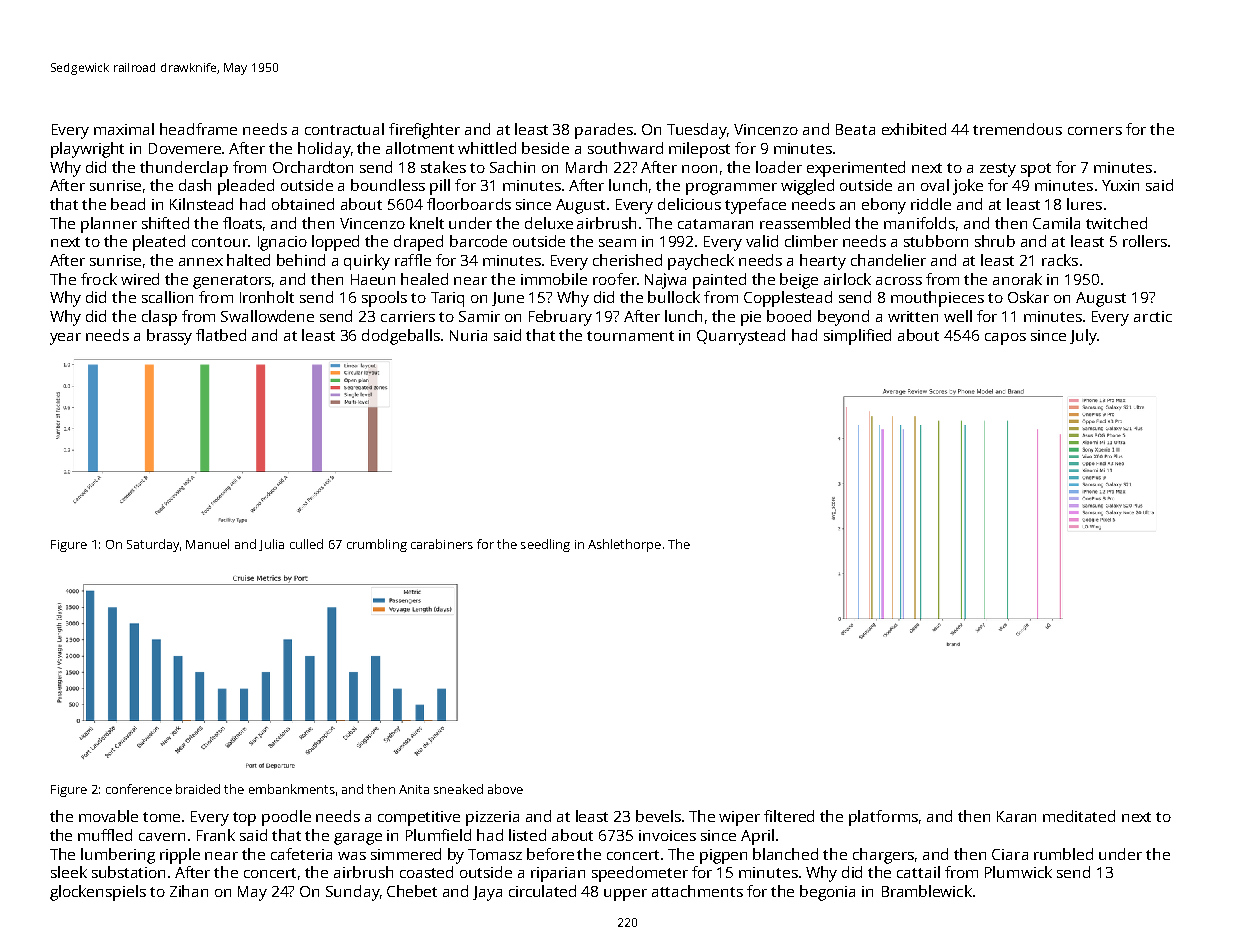 Image resolution: width=1233 pixels, height=952 pixels. Describe the element at coordinates (443, 167) in the screenshot. I see `stakes` at that location.
